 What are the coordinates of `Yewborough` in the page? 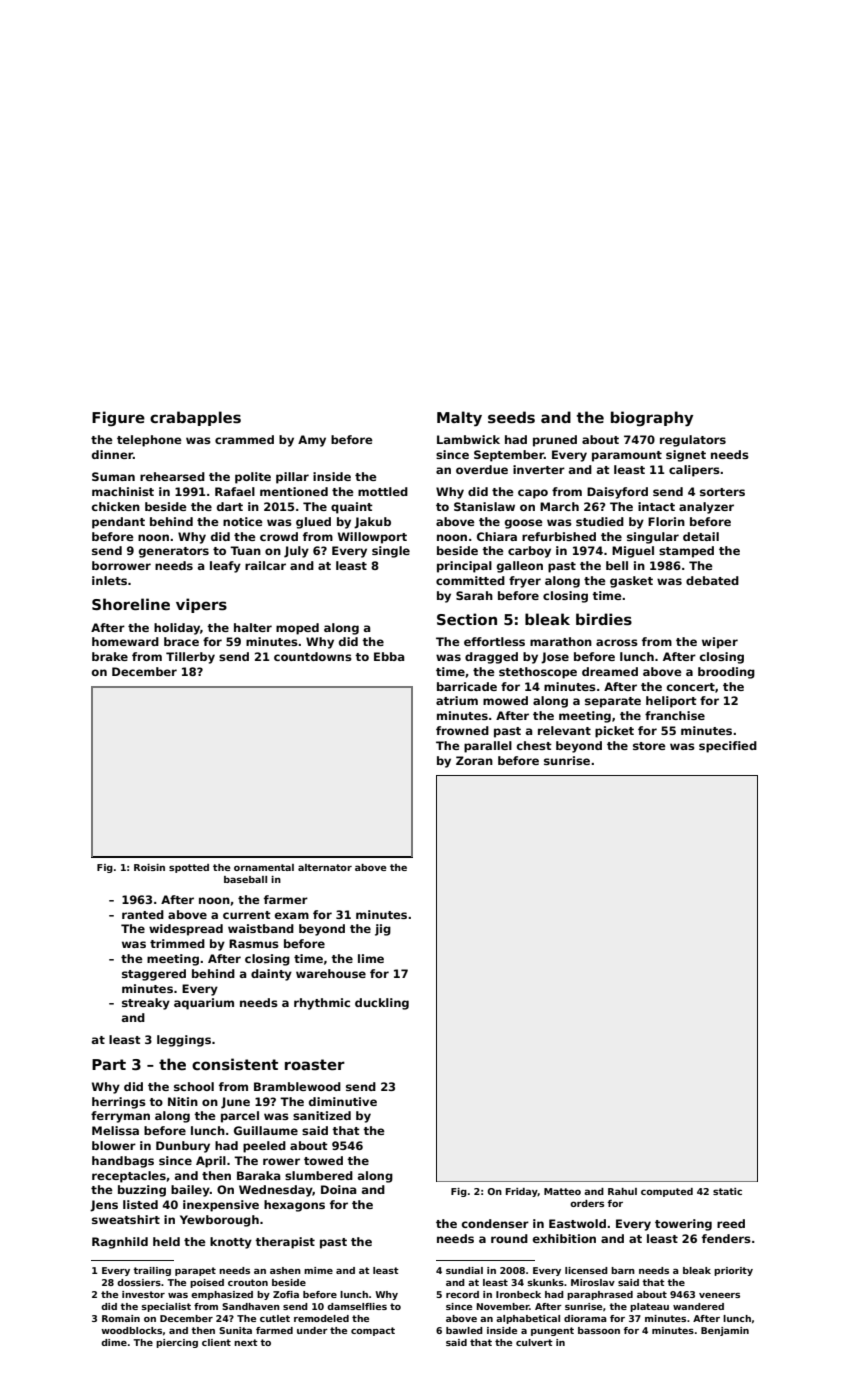 It's located at (219, 1221).
